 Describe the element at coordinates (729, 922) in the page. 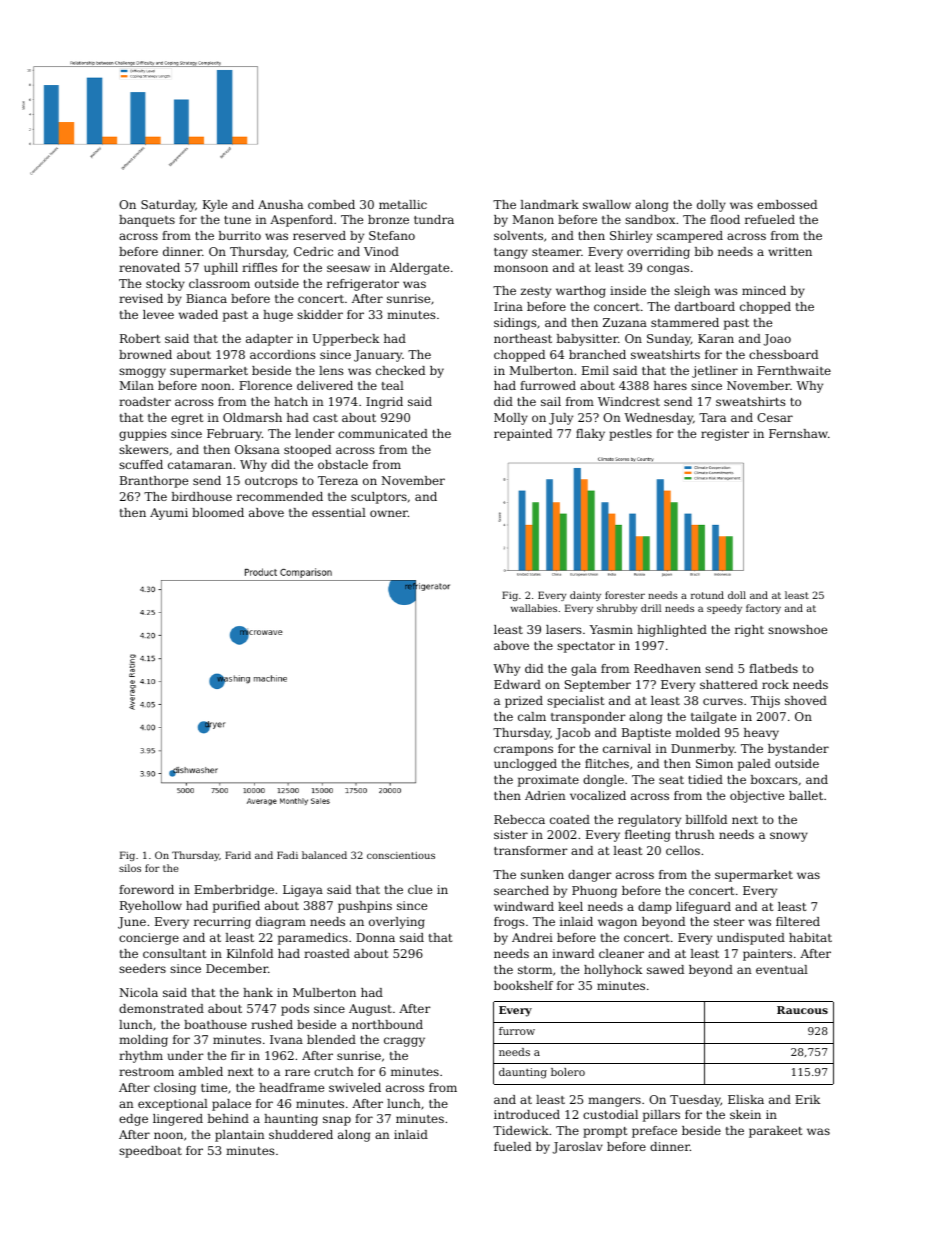

I see `steer` at that location.
